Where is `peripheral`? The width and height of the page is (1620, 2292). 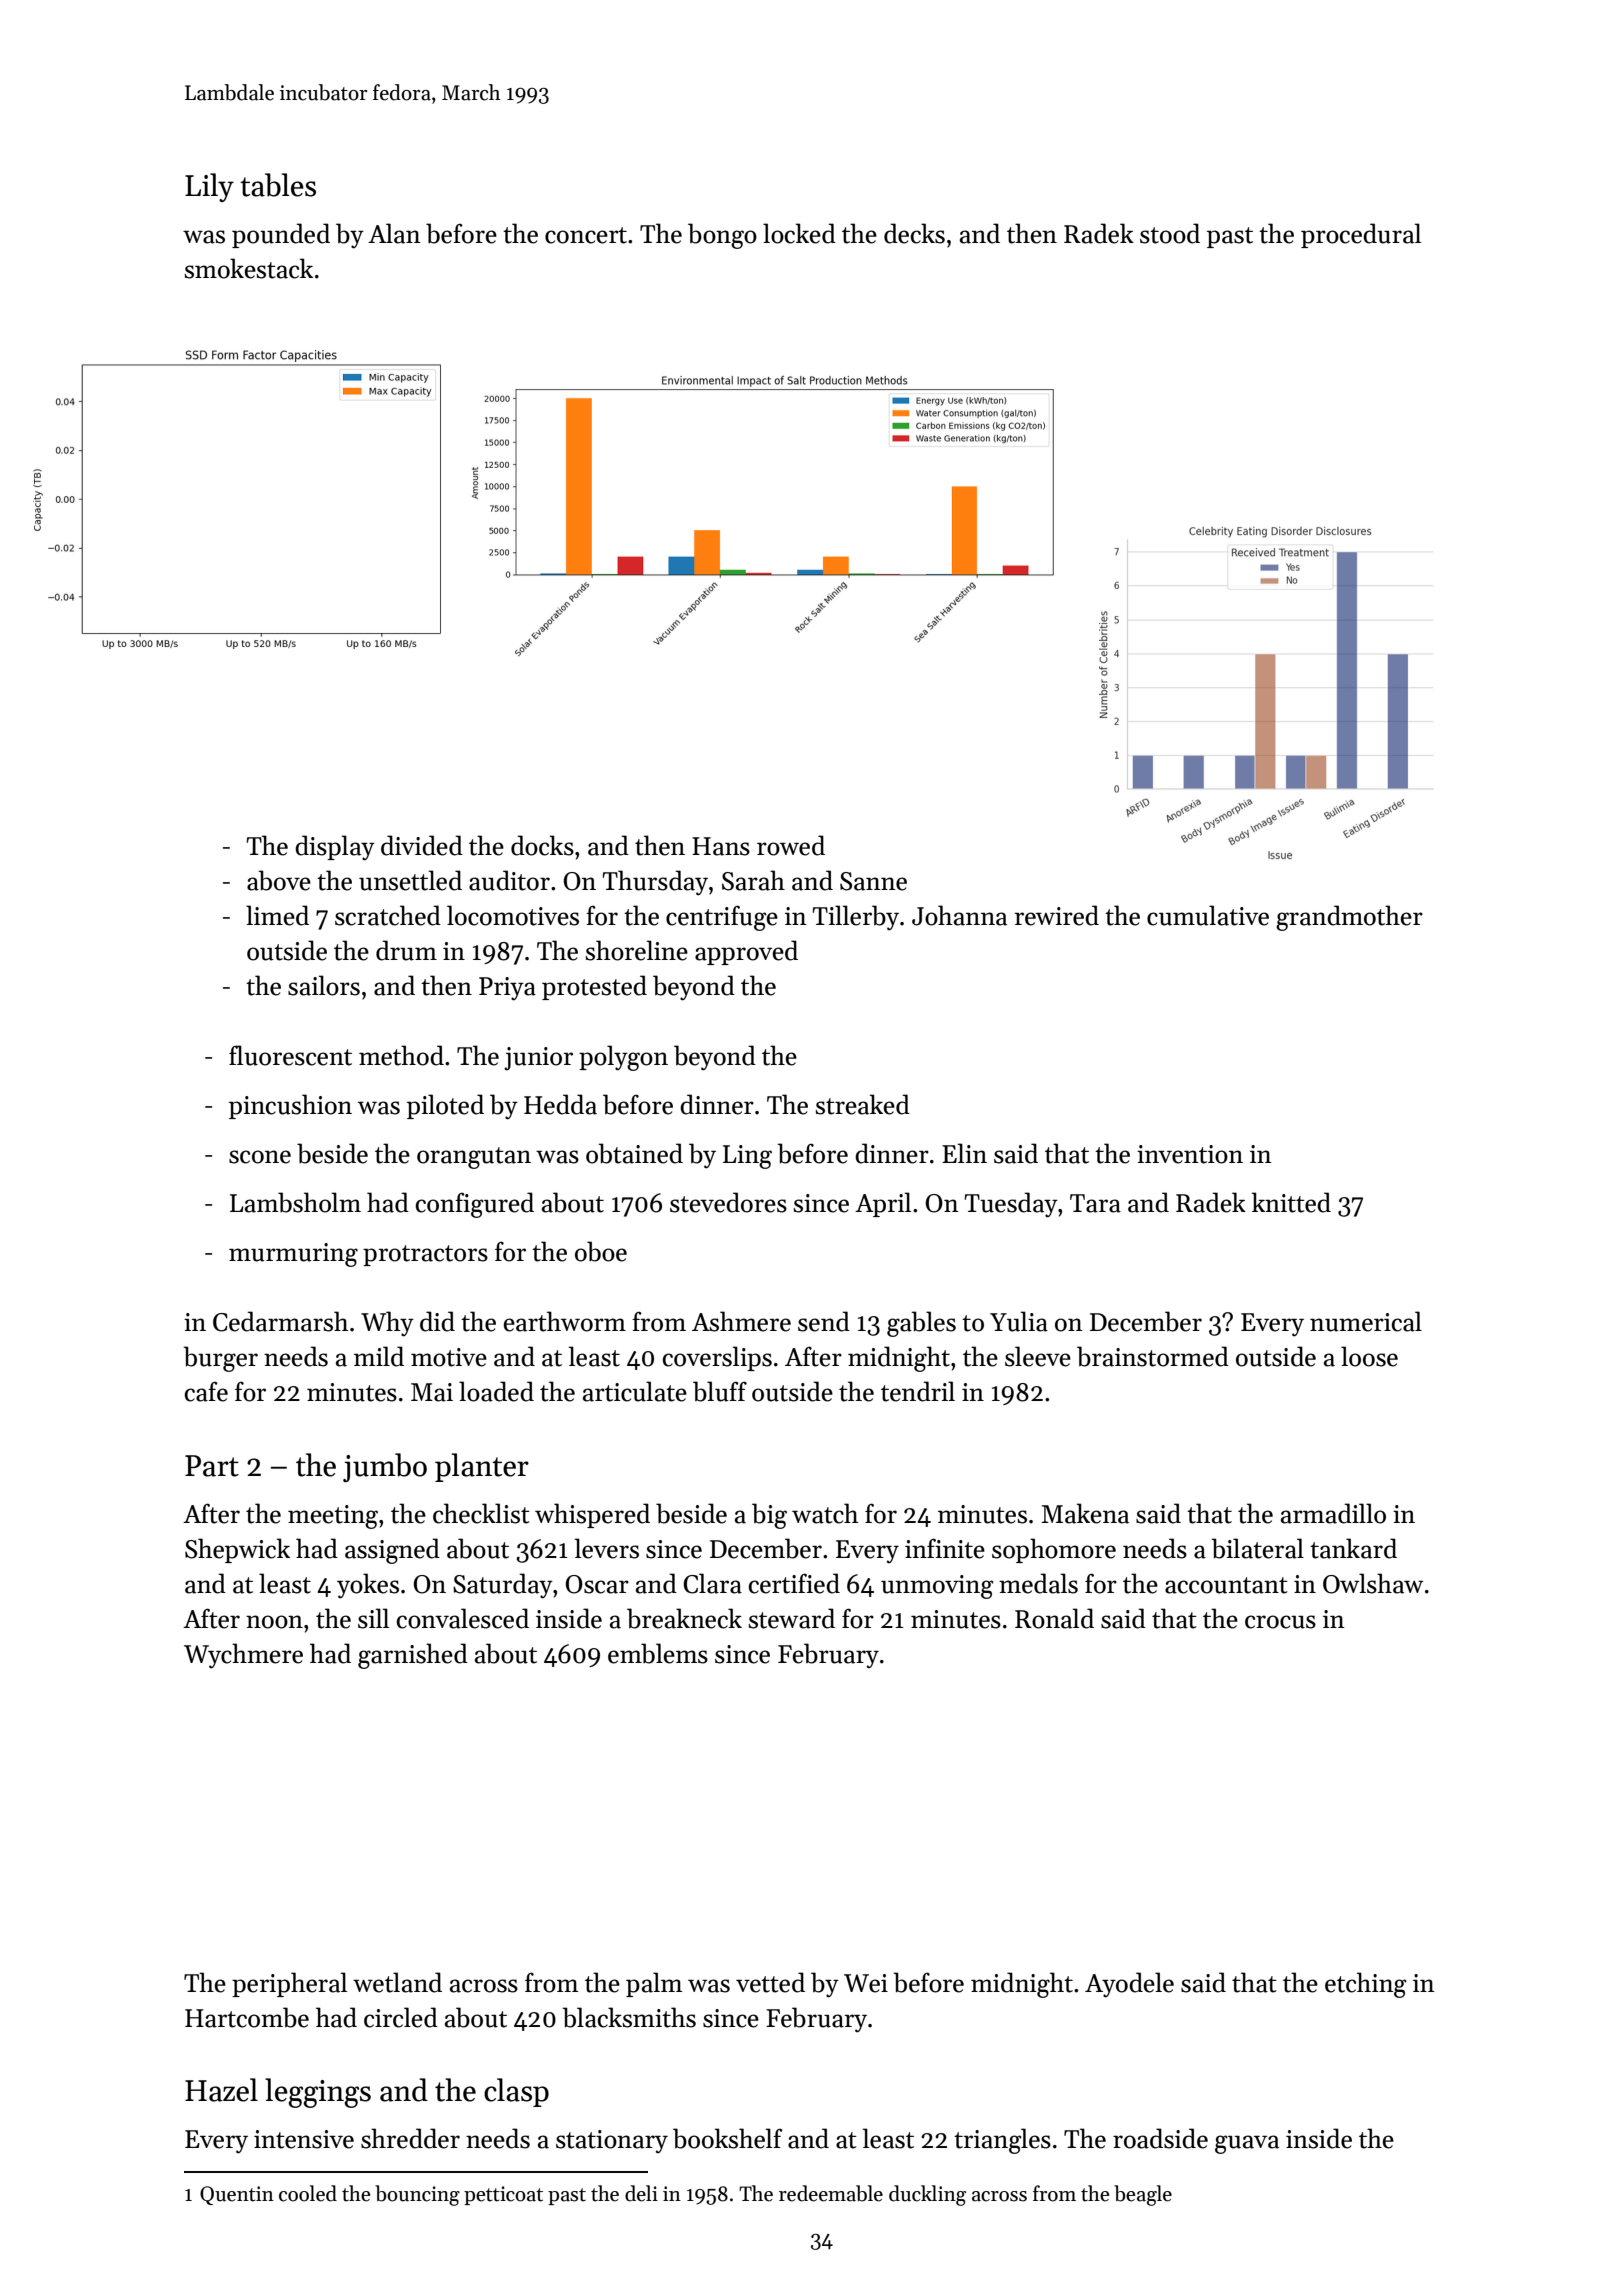
peripheral is located at coordinates (289, 1984).
